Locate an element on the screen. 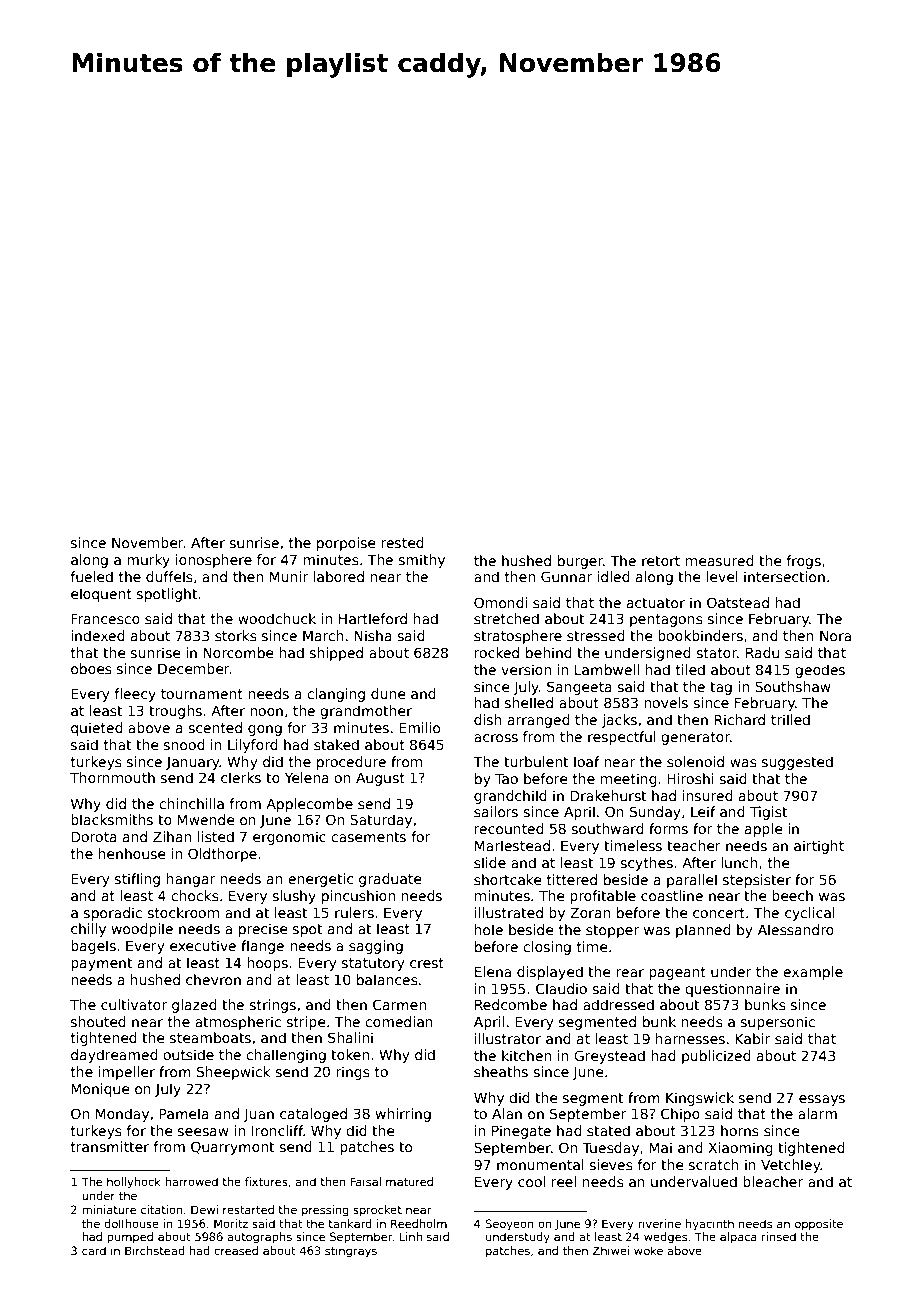 This screenshot has height=1308, width=924. Linh is located at coordinates (410, 1236).
